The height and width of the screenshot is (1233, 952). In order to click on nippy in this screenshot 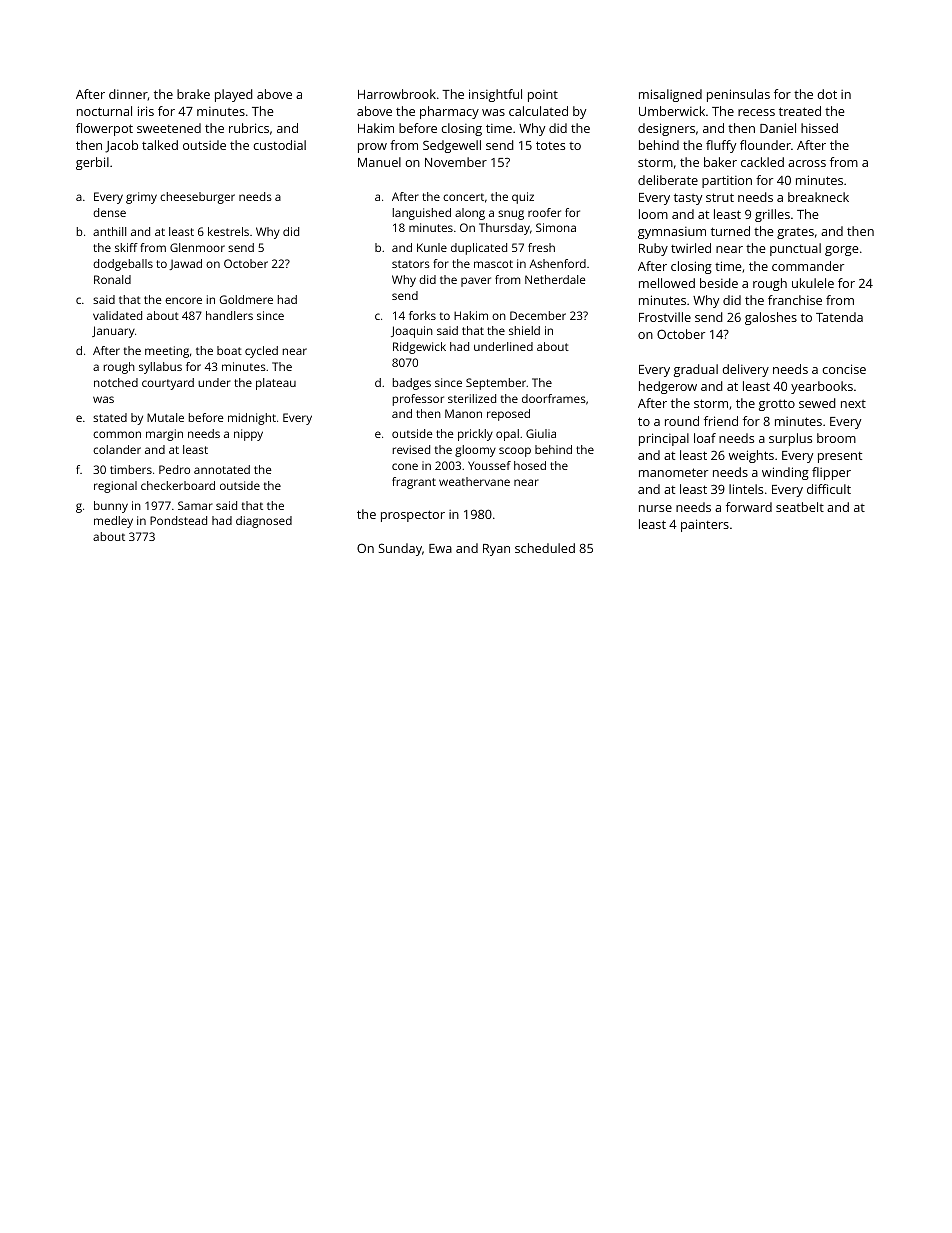, I will do `click(248, 435)`.
